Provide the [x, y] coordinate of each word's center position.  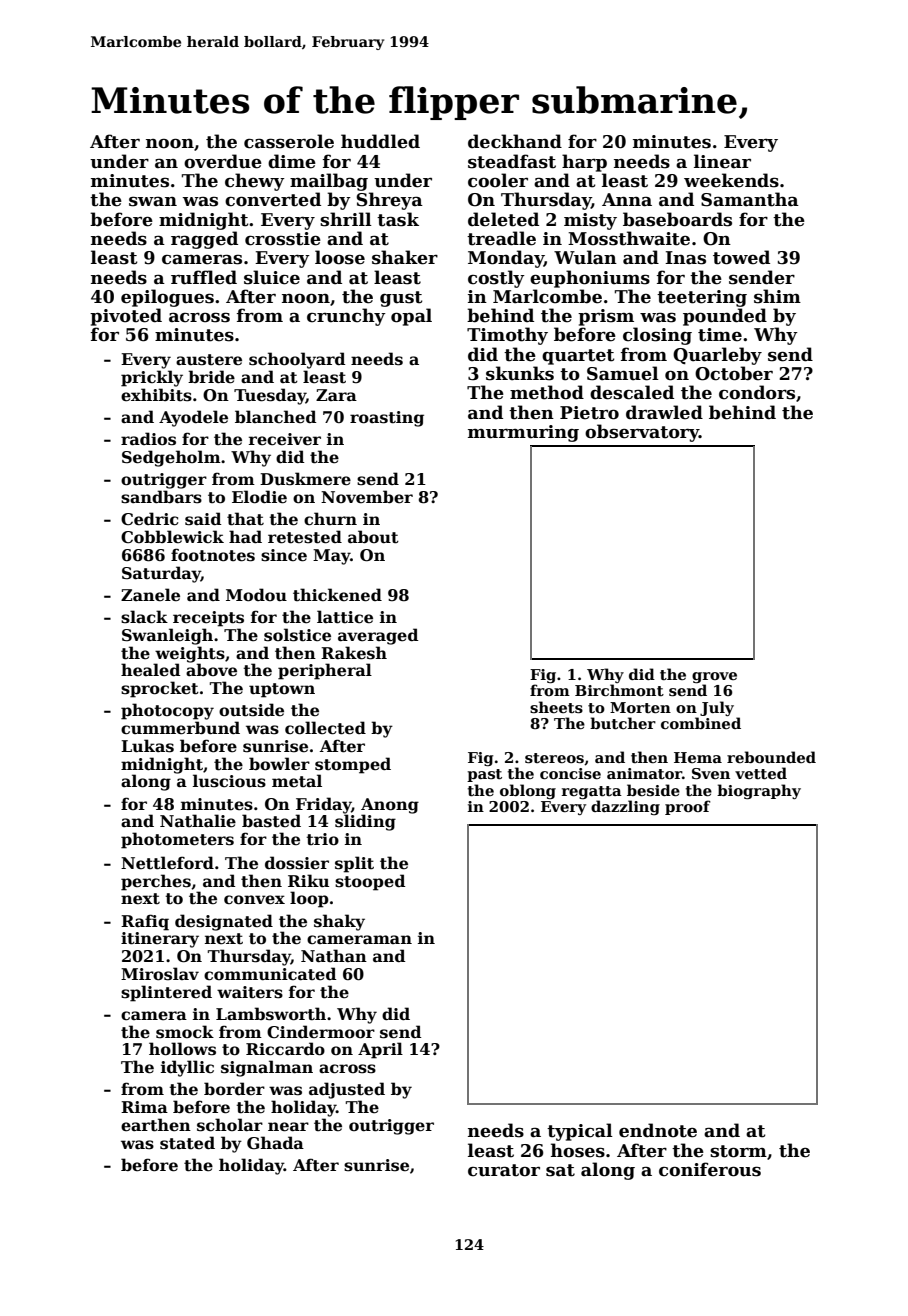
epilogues [167, 298]
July [717, 708]
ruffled [204, 277]
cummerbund [180, 728]
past [484, 775]
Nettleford [167, 863]
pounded [725, 317]
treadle [501, 238]
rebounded [771, 757]
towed [741, 257]
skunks [520, 373]
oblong [528, 791]
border [234, 1089]
